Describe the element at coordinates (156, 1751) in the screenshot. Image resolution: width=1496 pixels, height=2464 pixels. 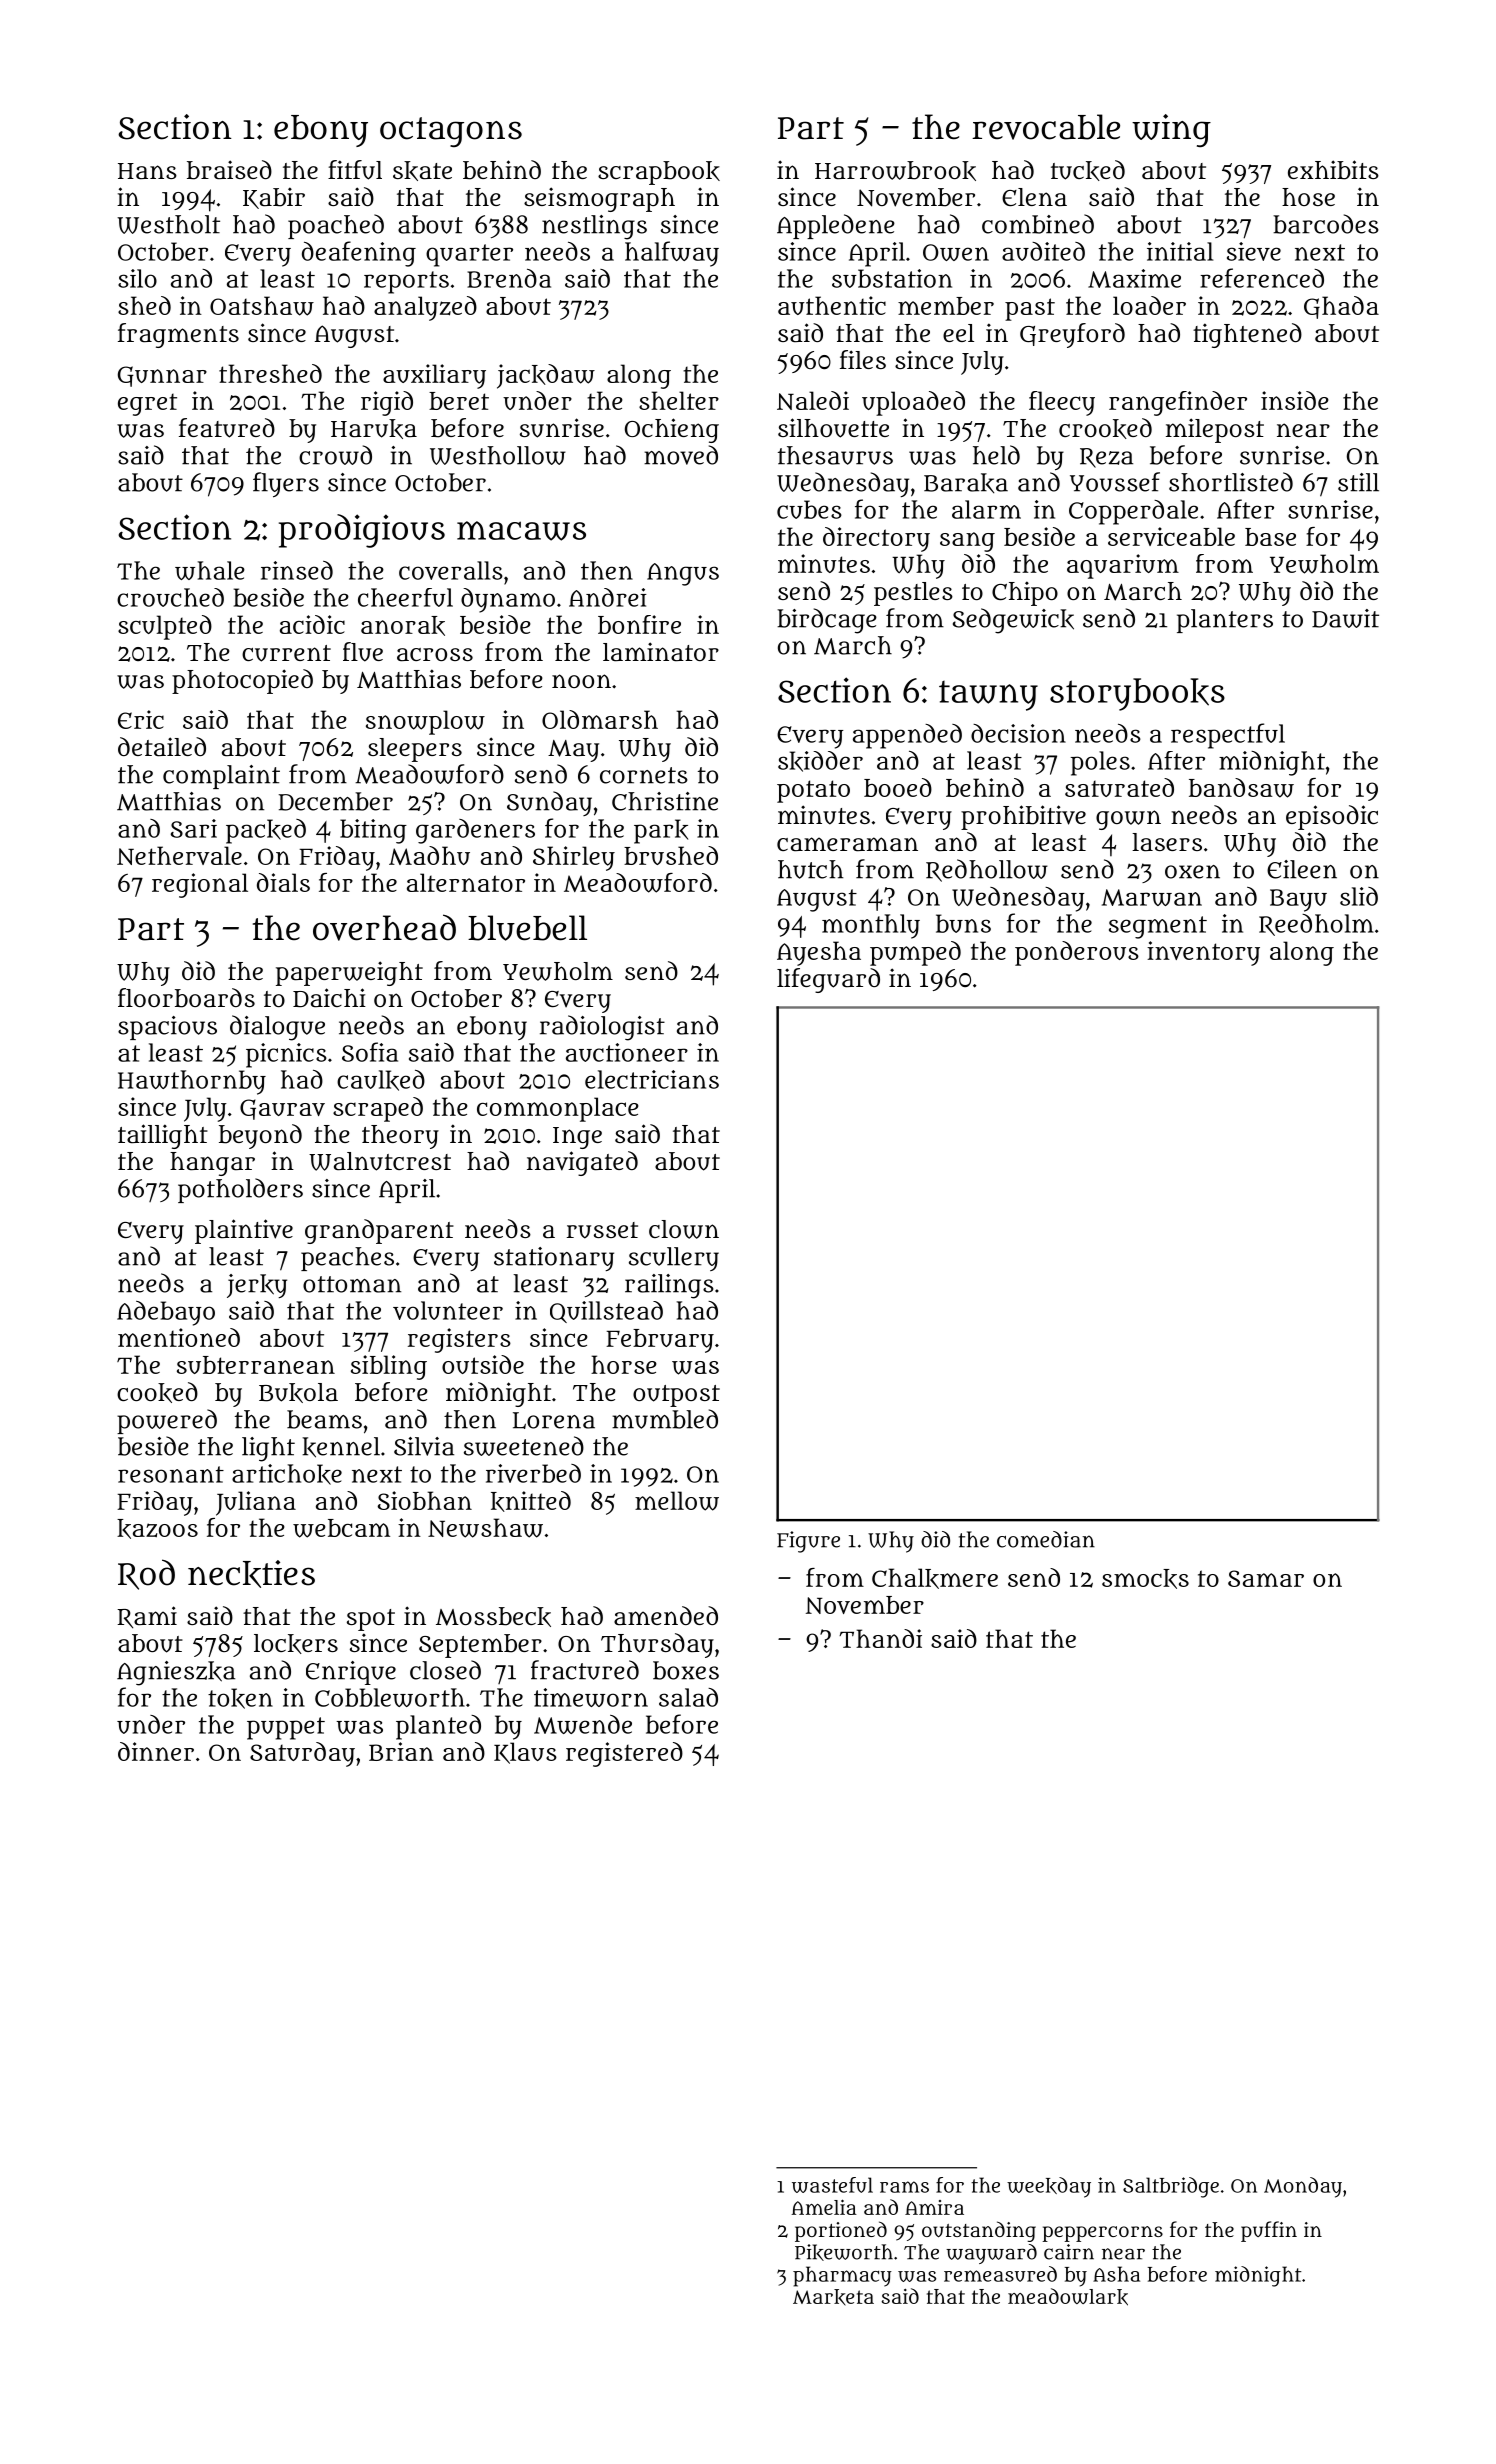
I see `dinner` at that location.
